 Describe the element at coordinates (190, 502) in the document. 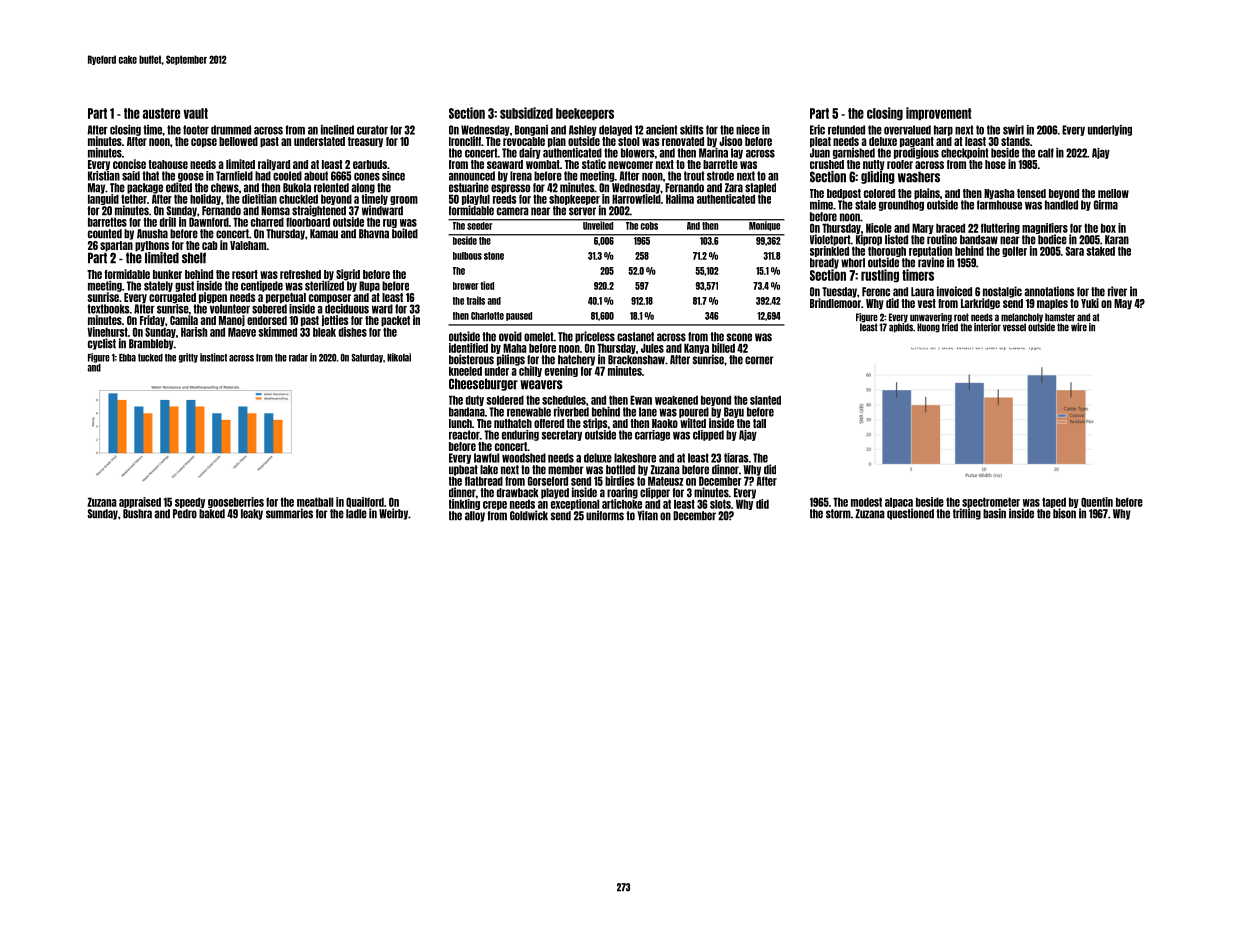

I see `speedy` at that location.
